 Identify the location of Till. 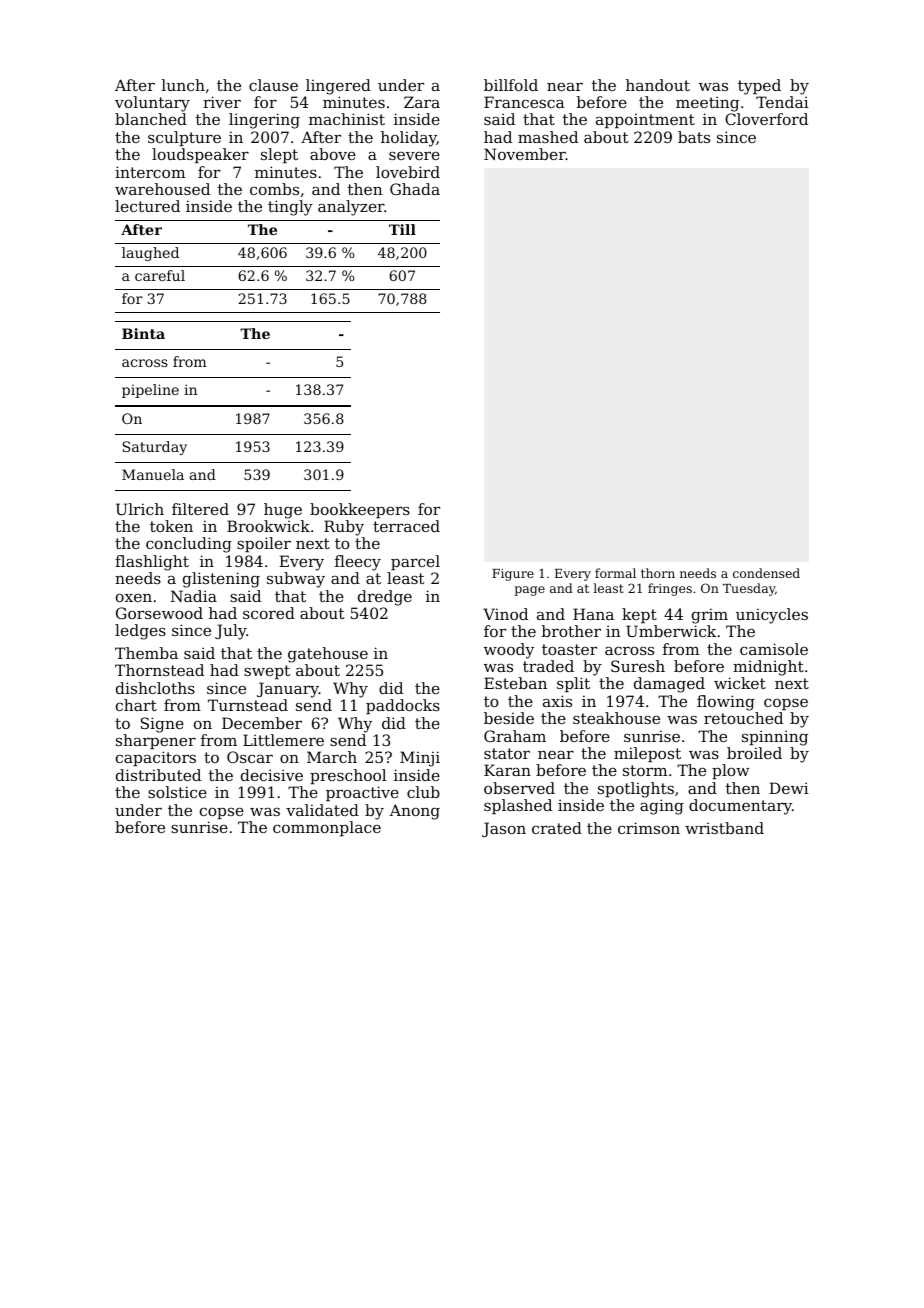
(402, 229).
